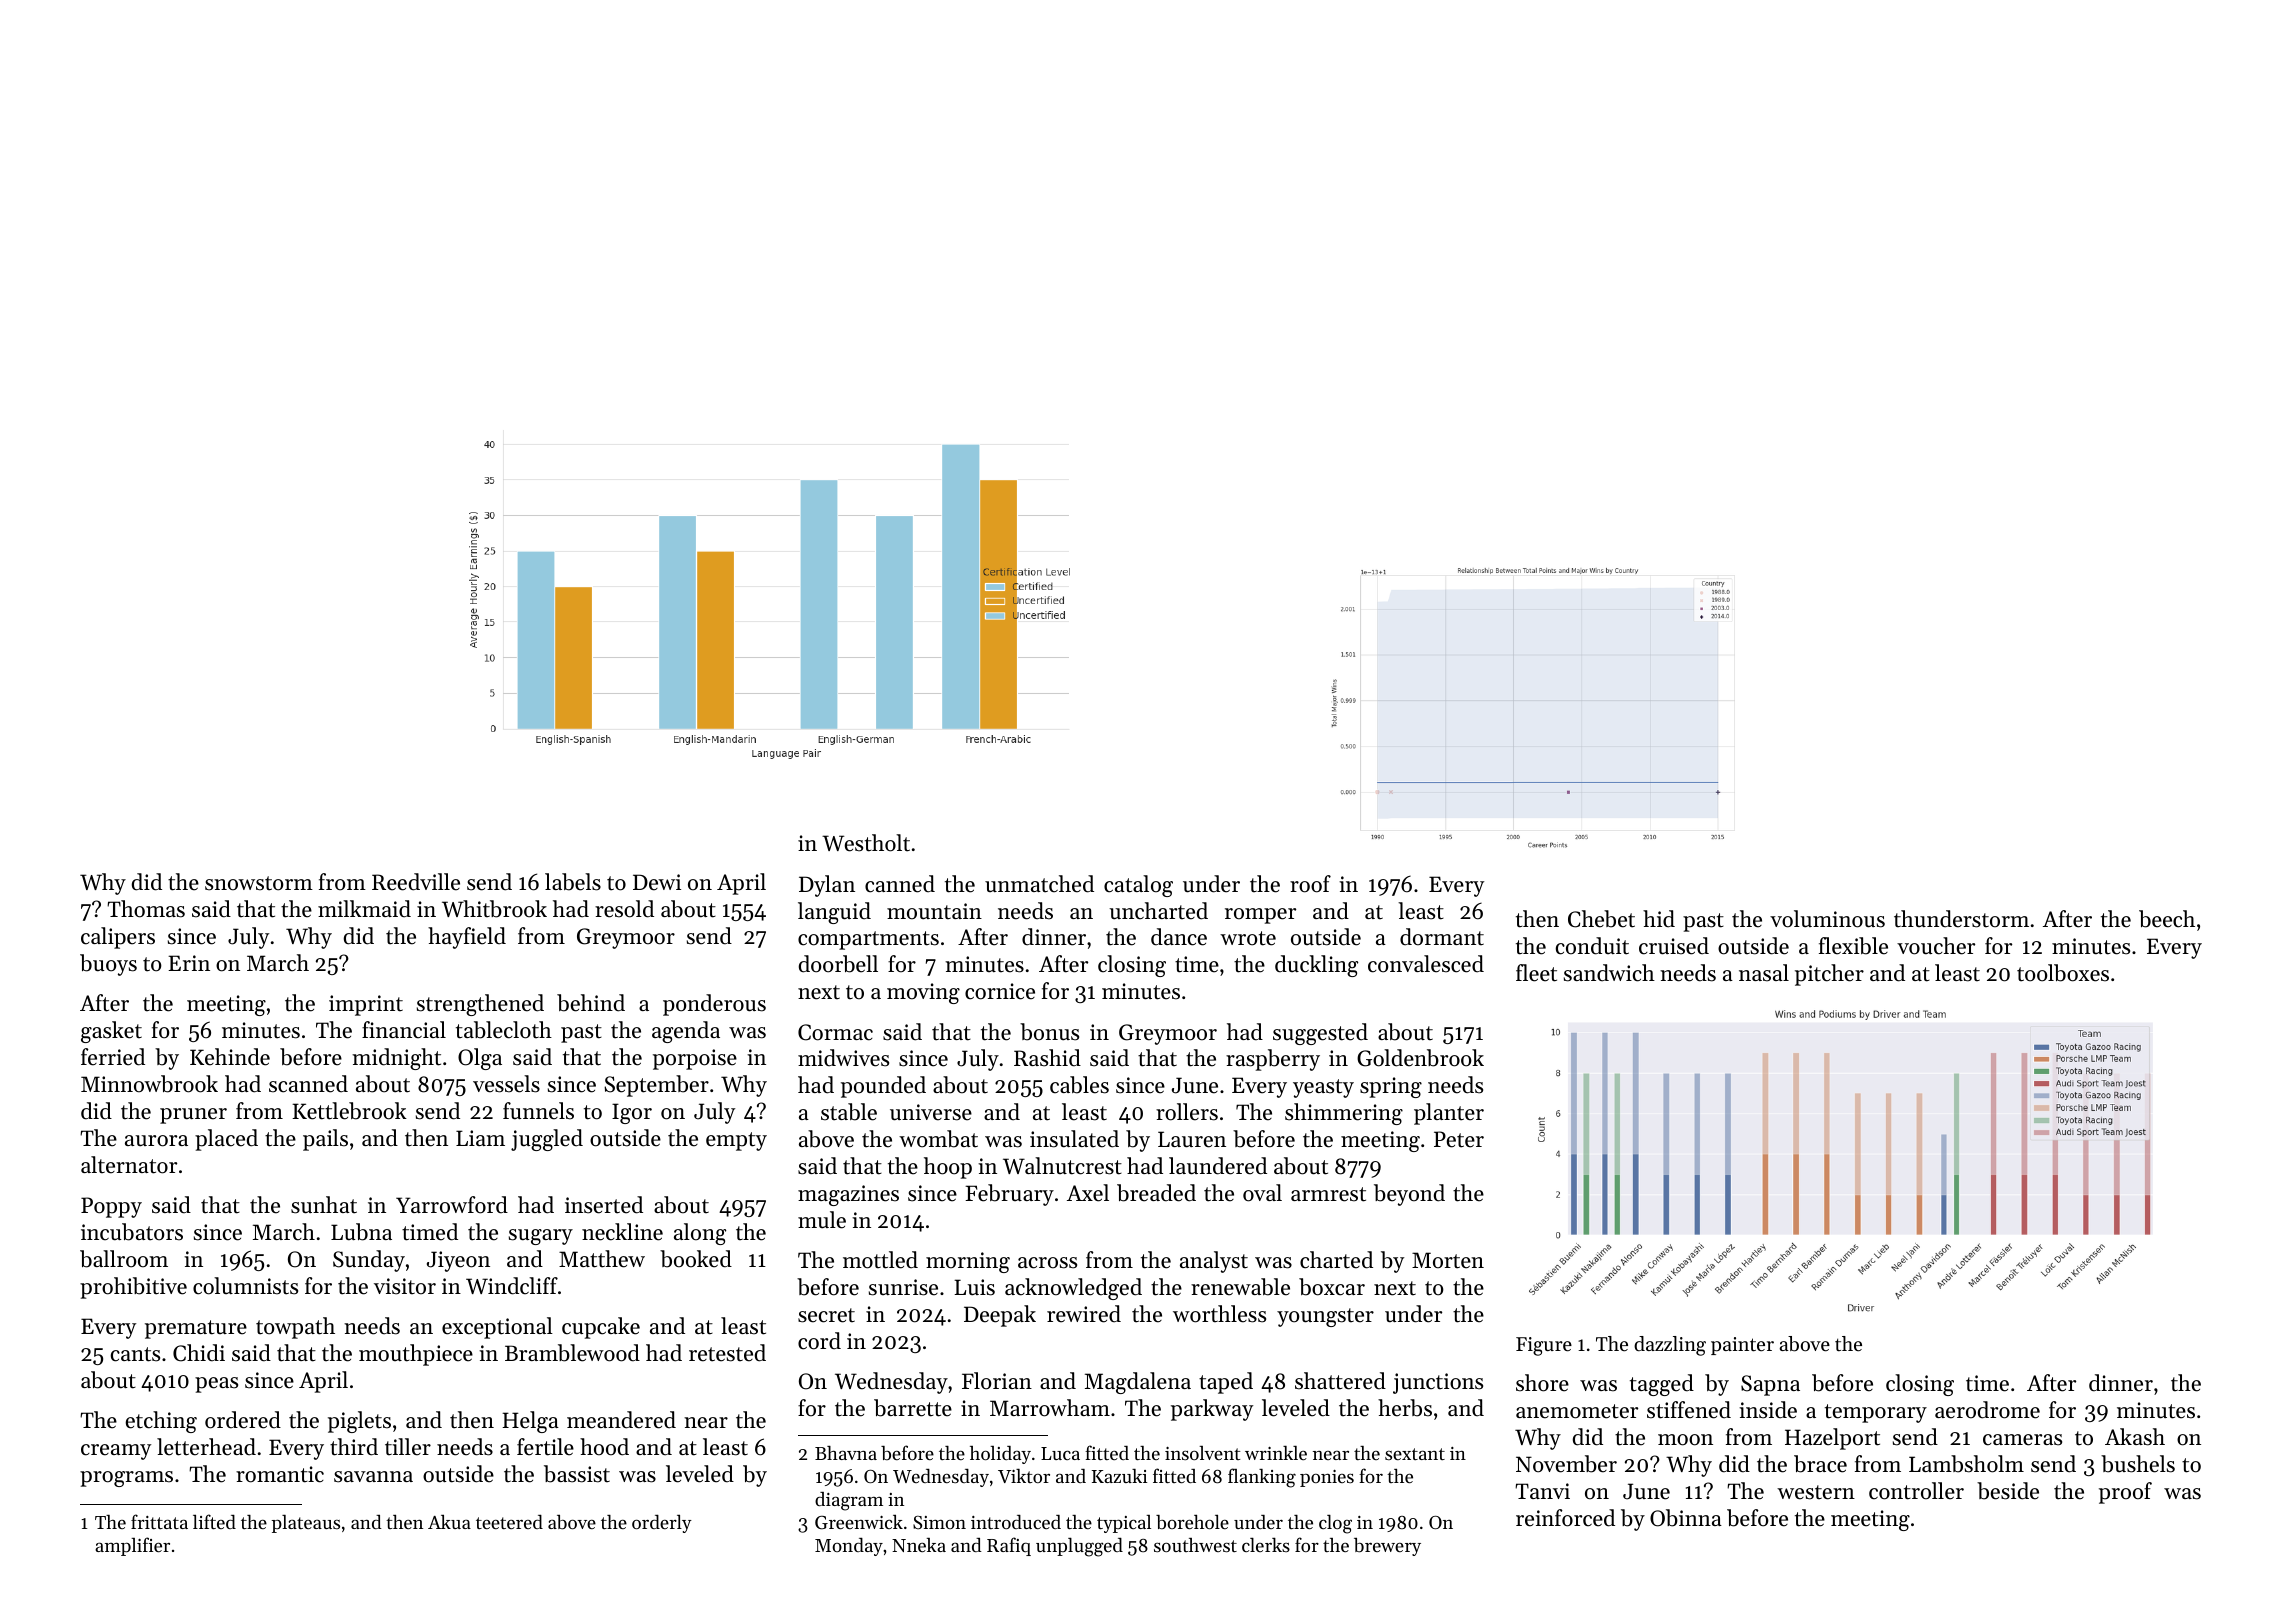 The image size is (2282, 1614). Describe the element at coordinates (1179, 937) in the screenshot. I see `dance` at that location.
